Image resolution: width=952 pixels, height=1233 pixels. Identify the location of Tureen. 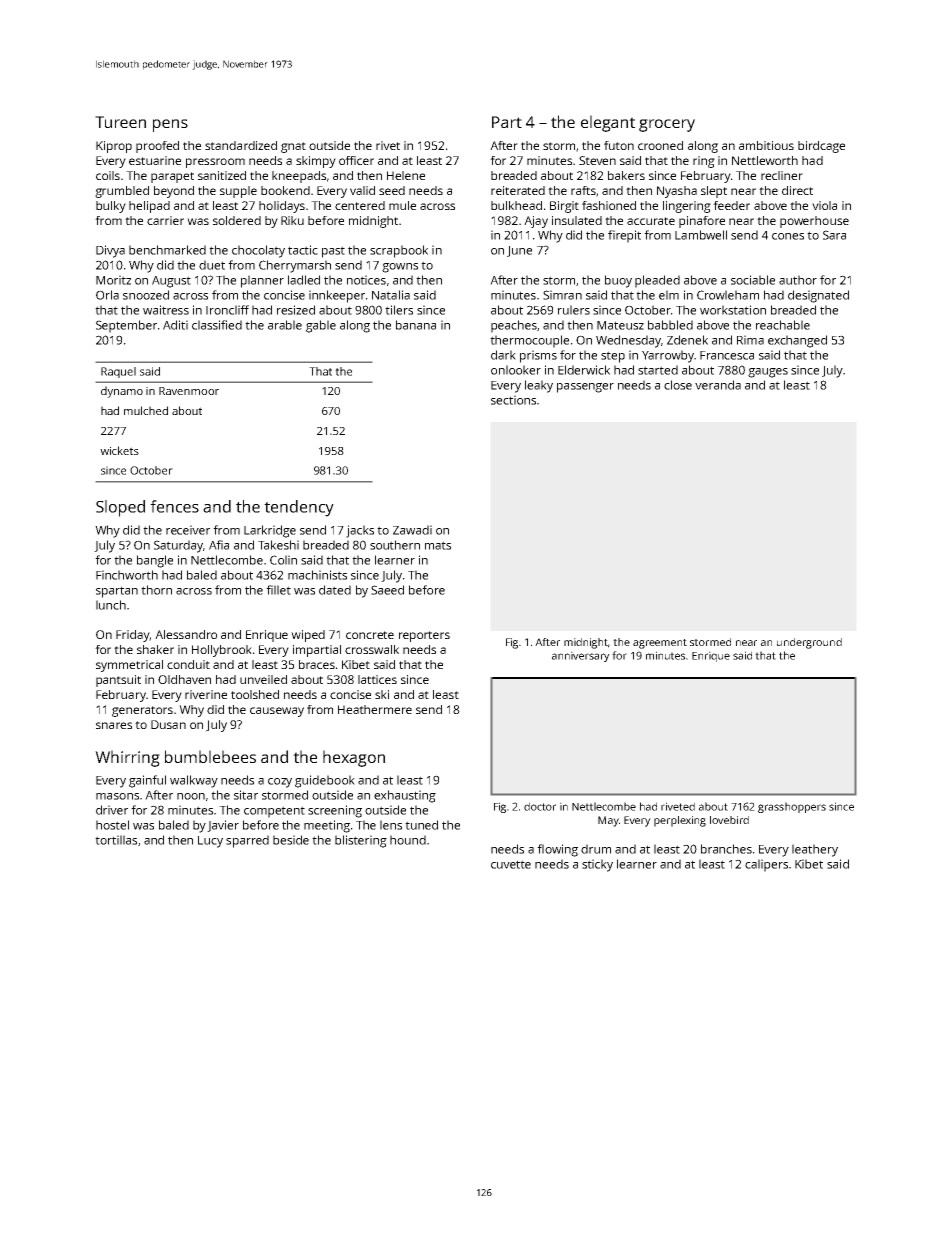
(120, 122).
